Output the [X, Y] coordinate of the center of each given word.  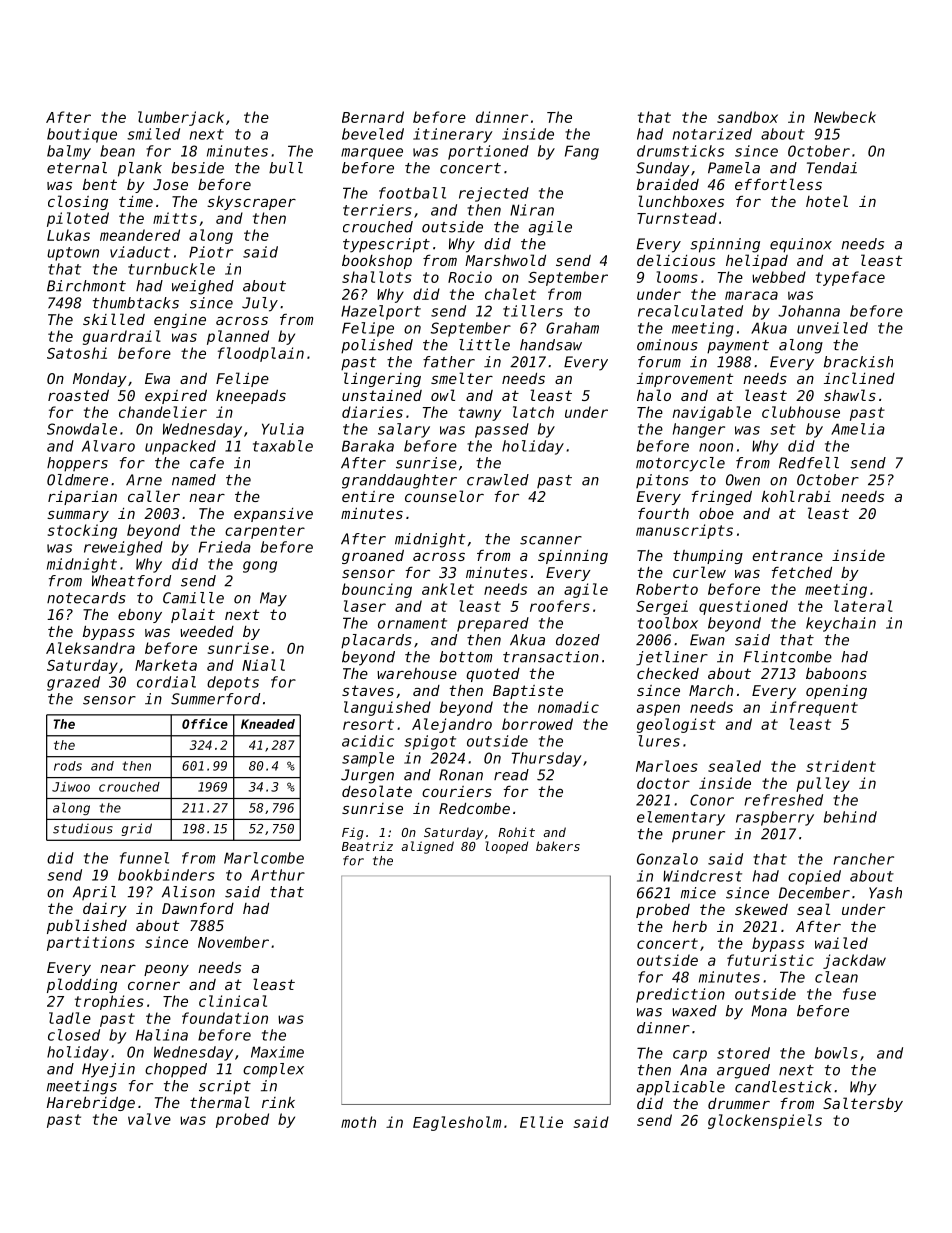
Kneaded [268, 724]
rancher [864, 859]
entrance [788, 555]
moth [358, 1122]
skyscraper [251, 203]
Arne [144, 480]
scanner [551, 540]
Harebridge [91, 1104]
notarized [712, 134]
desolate [377, 791]
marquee [372, 154]
